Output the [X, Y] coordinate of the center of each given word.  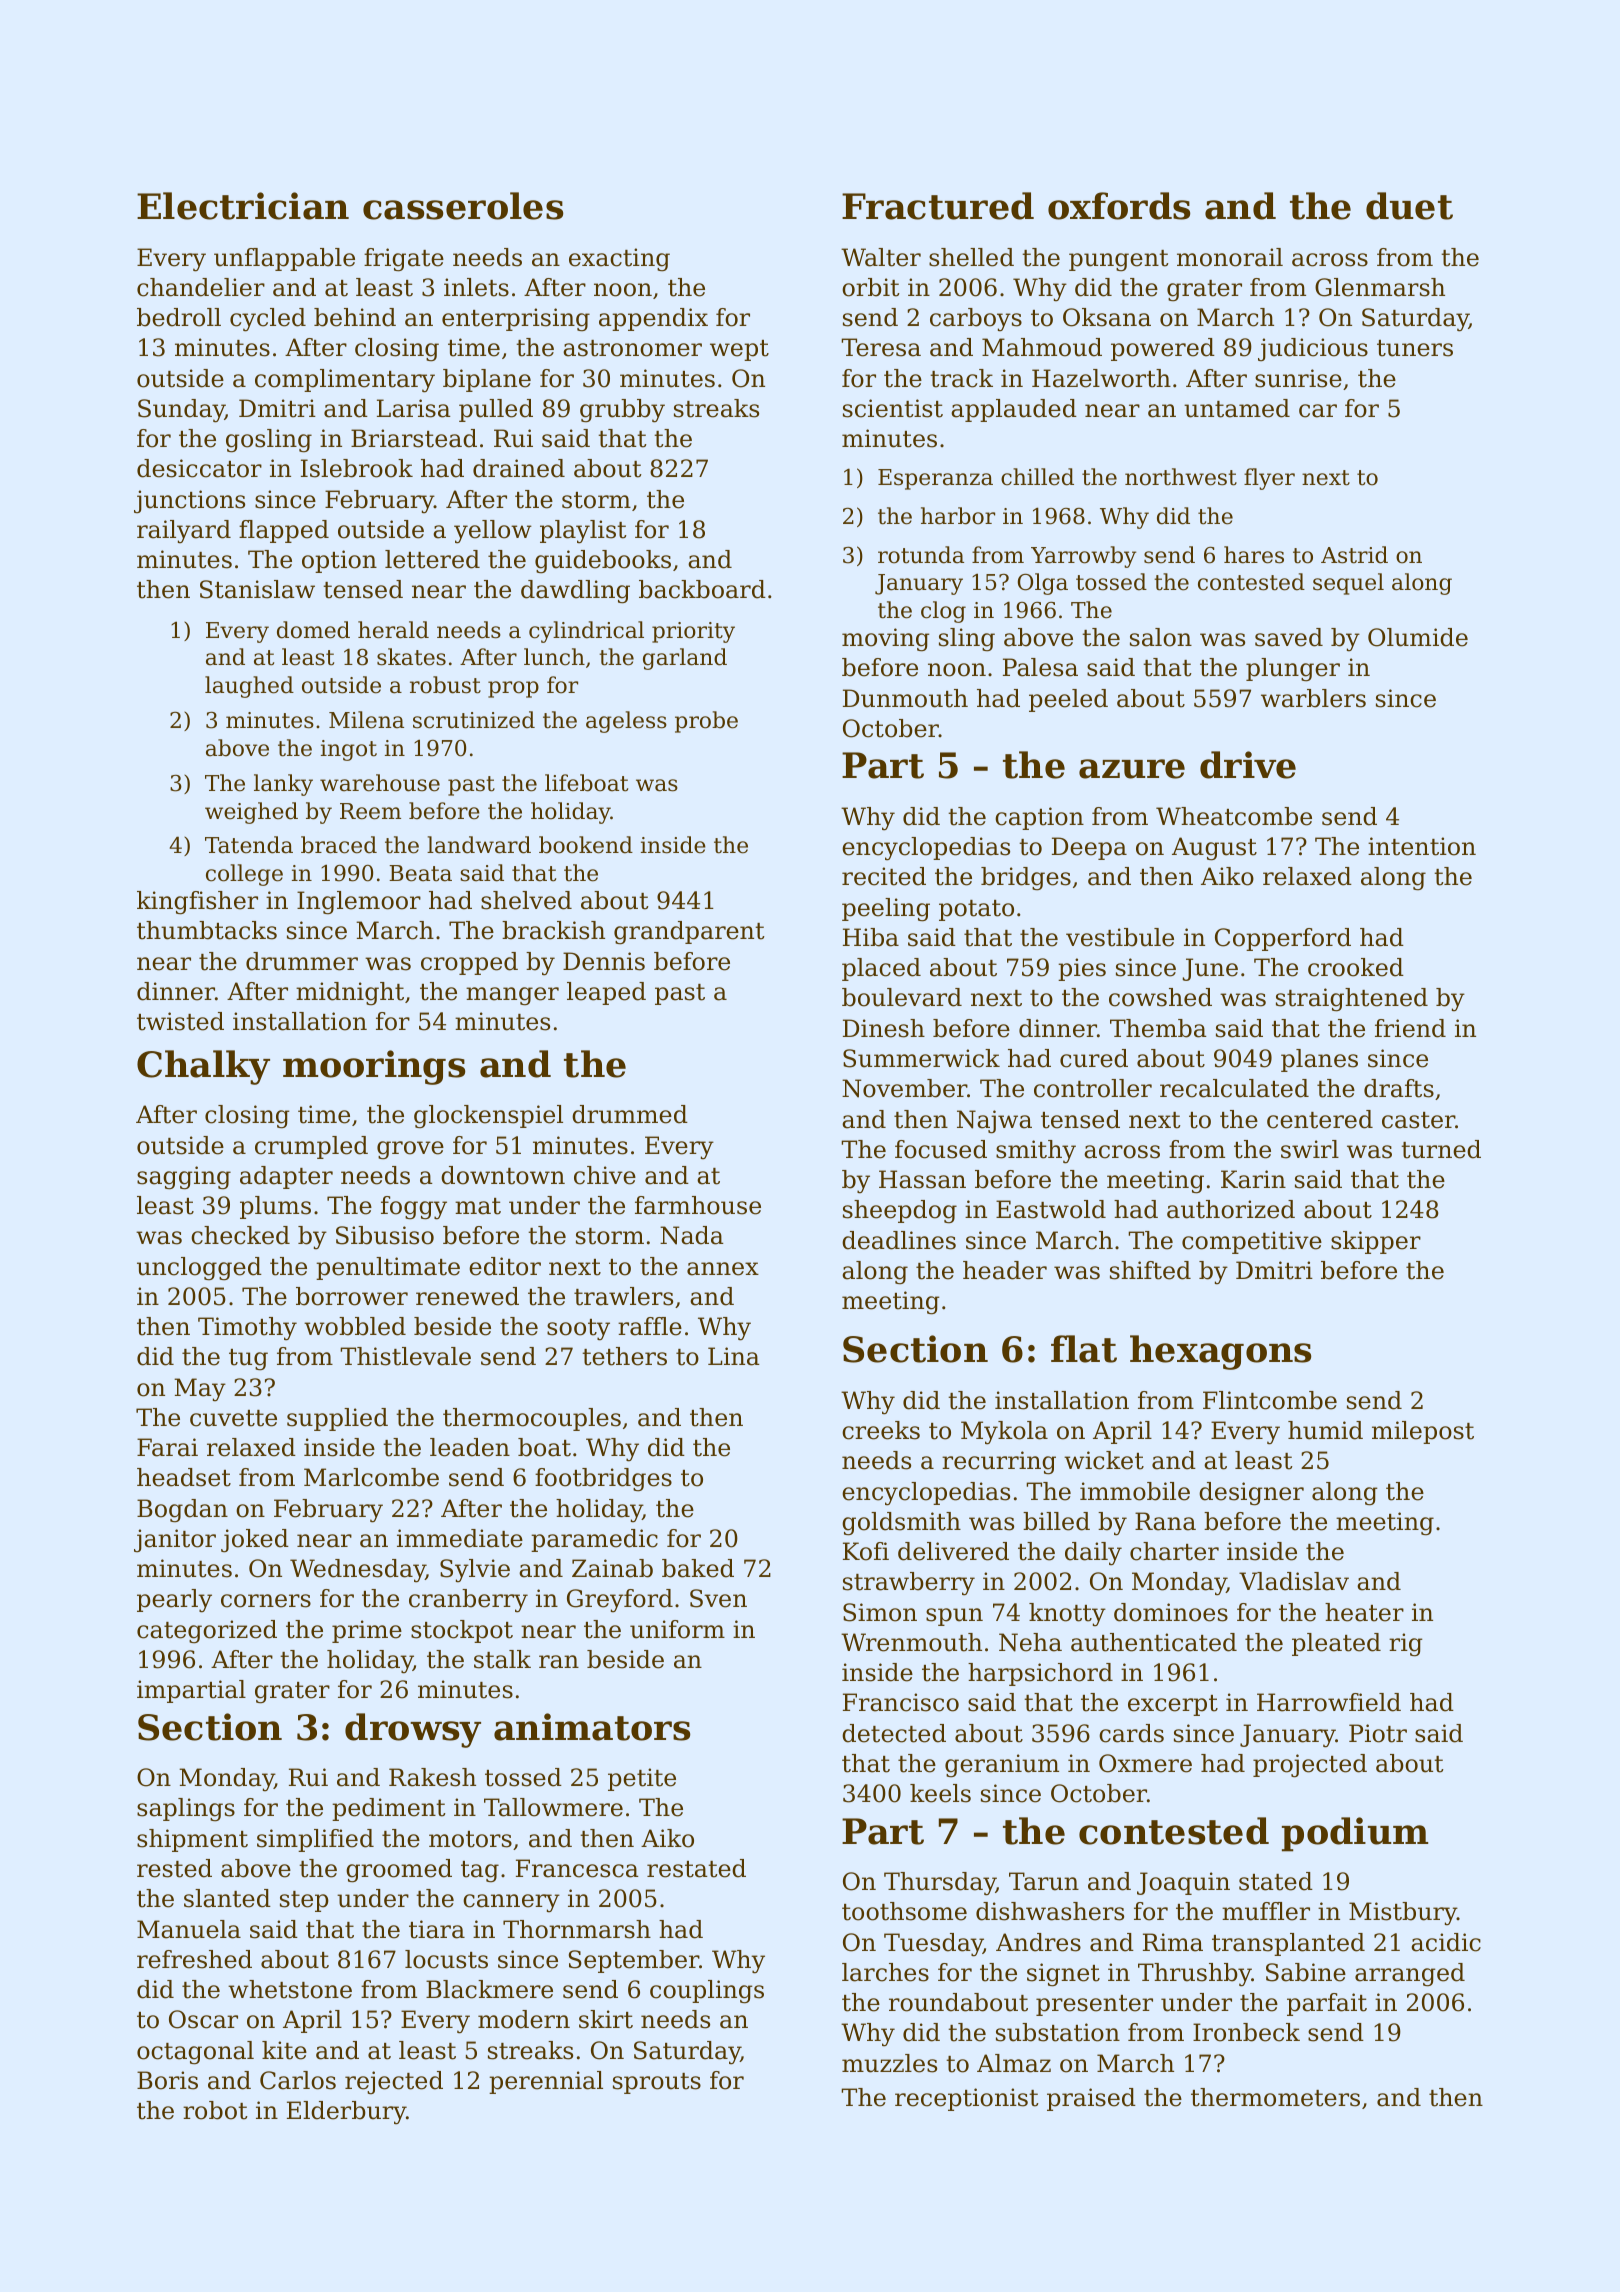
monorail [1230, 257]
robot [215, 2110]
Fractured [938, 206]
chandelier [201, 287]
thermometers [1275, 2097]
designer [1251, 1494]
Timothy [247, 1329]
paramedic [594, 1540]
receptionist [967, 2099]
